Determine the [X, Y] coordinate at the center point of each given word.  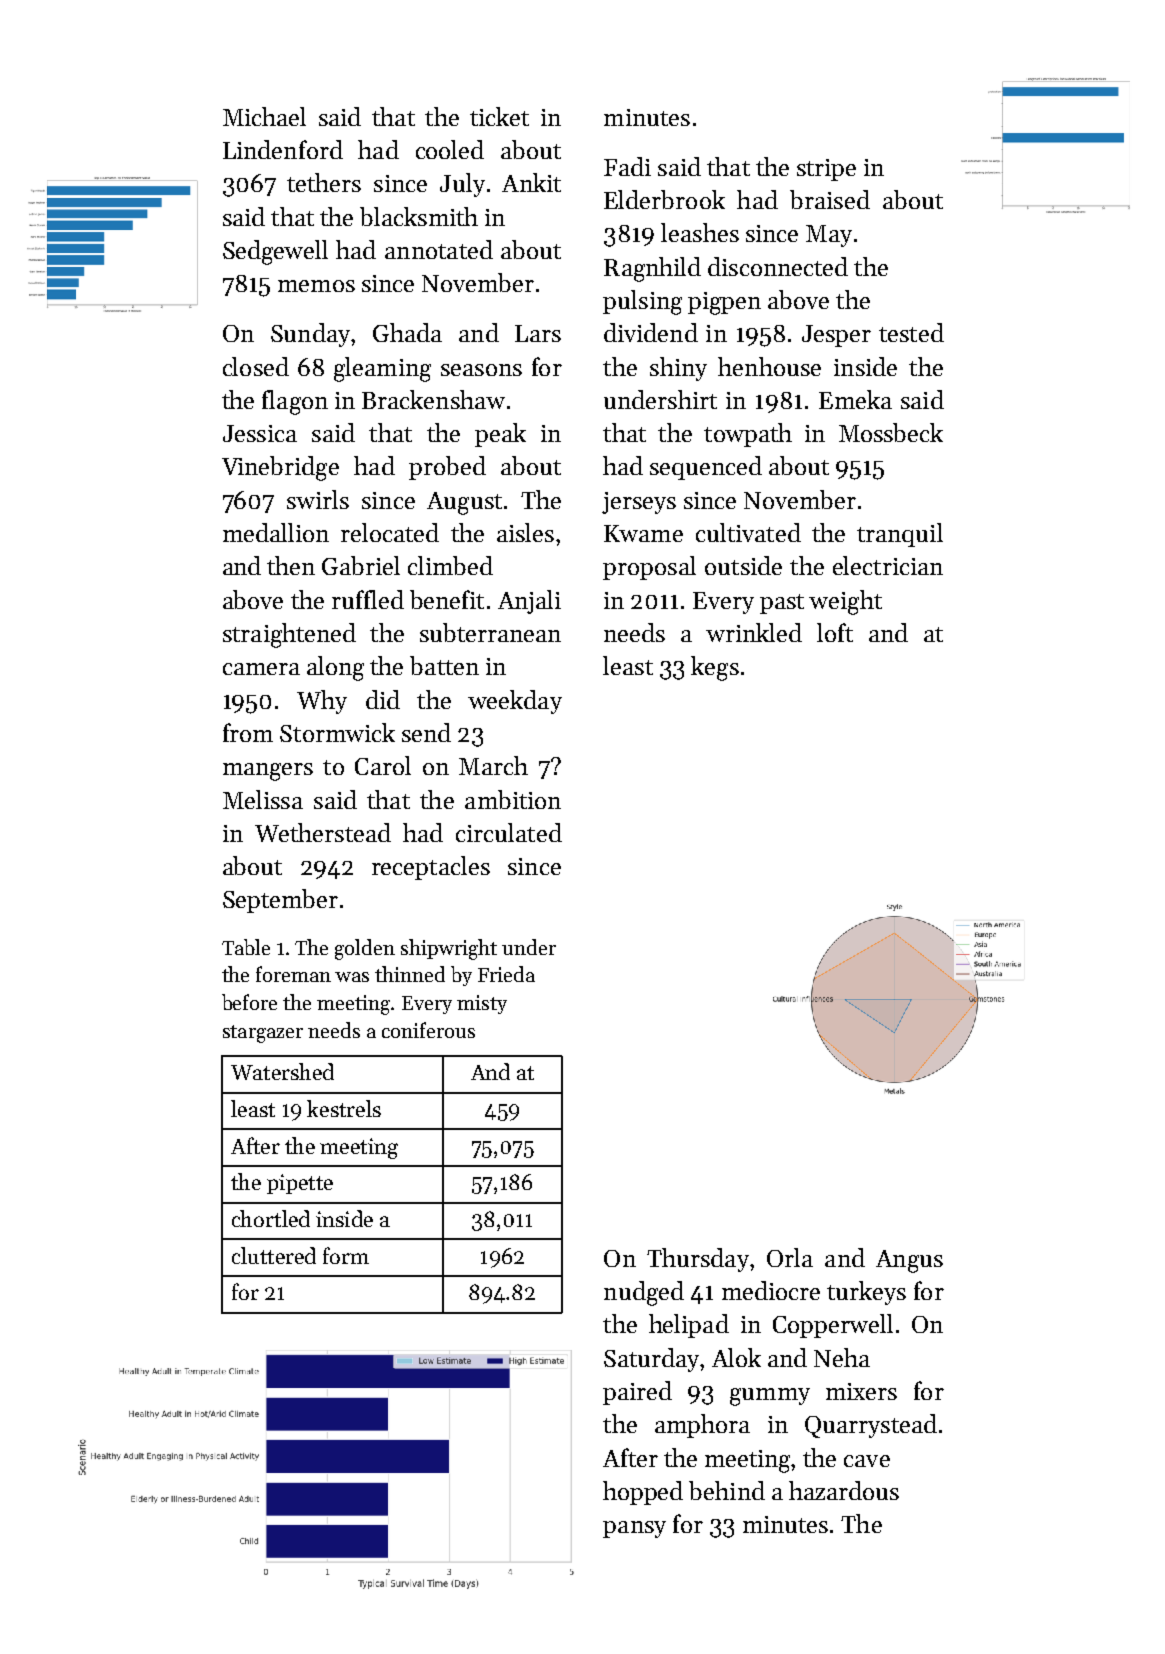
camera [261, 669]
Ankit [531, 182]
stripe [826, 170]
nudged [644, 1293]
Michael [264, 116]
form [346, 1255]
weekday [515, 702]
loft [835, 632]
